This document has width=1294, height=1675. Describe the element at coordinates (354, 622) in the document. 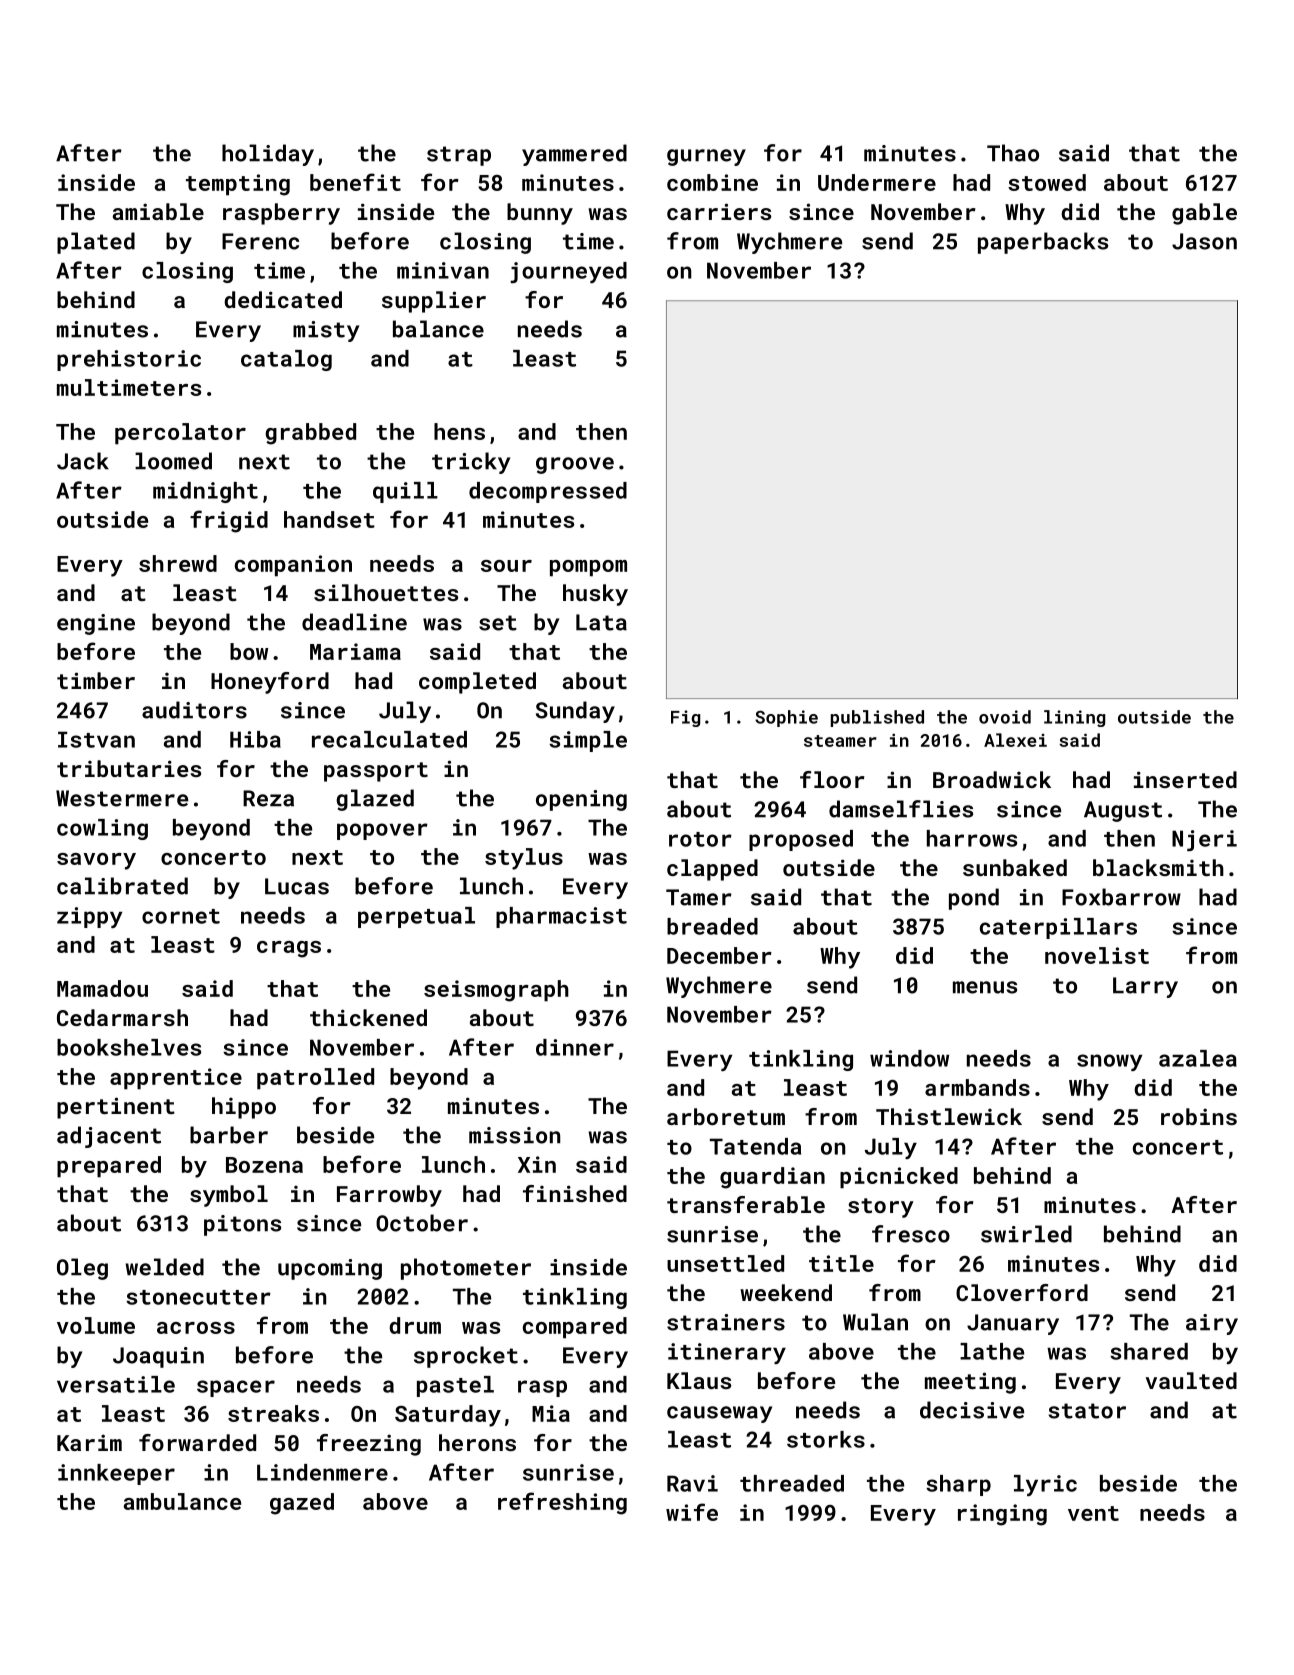

I see `deadline` at that location.
